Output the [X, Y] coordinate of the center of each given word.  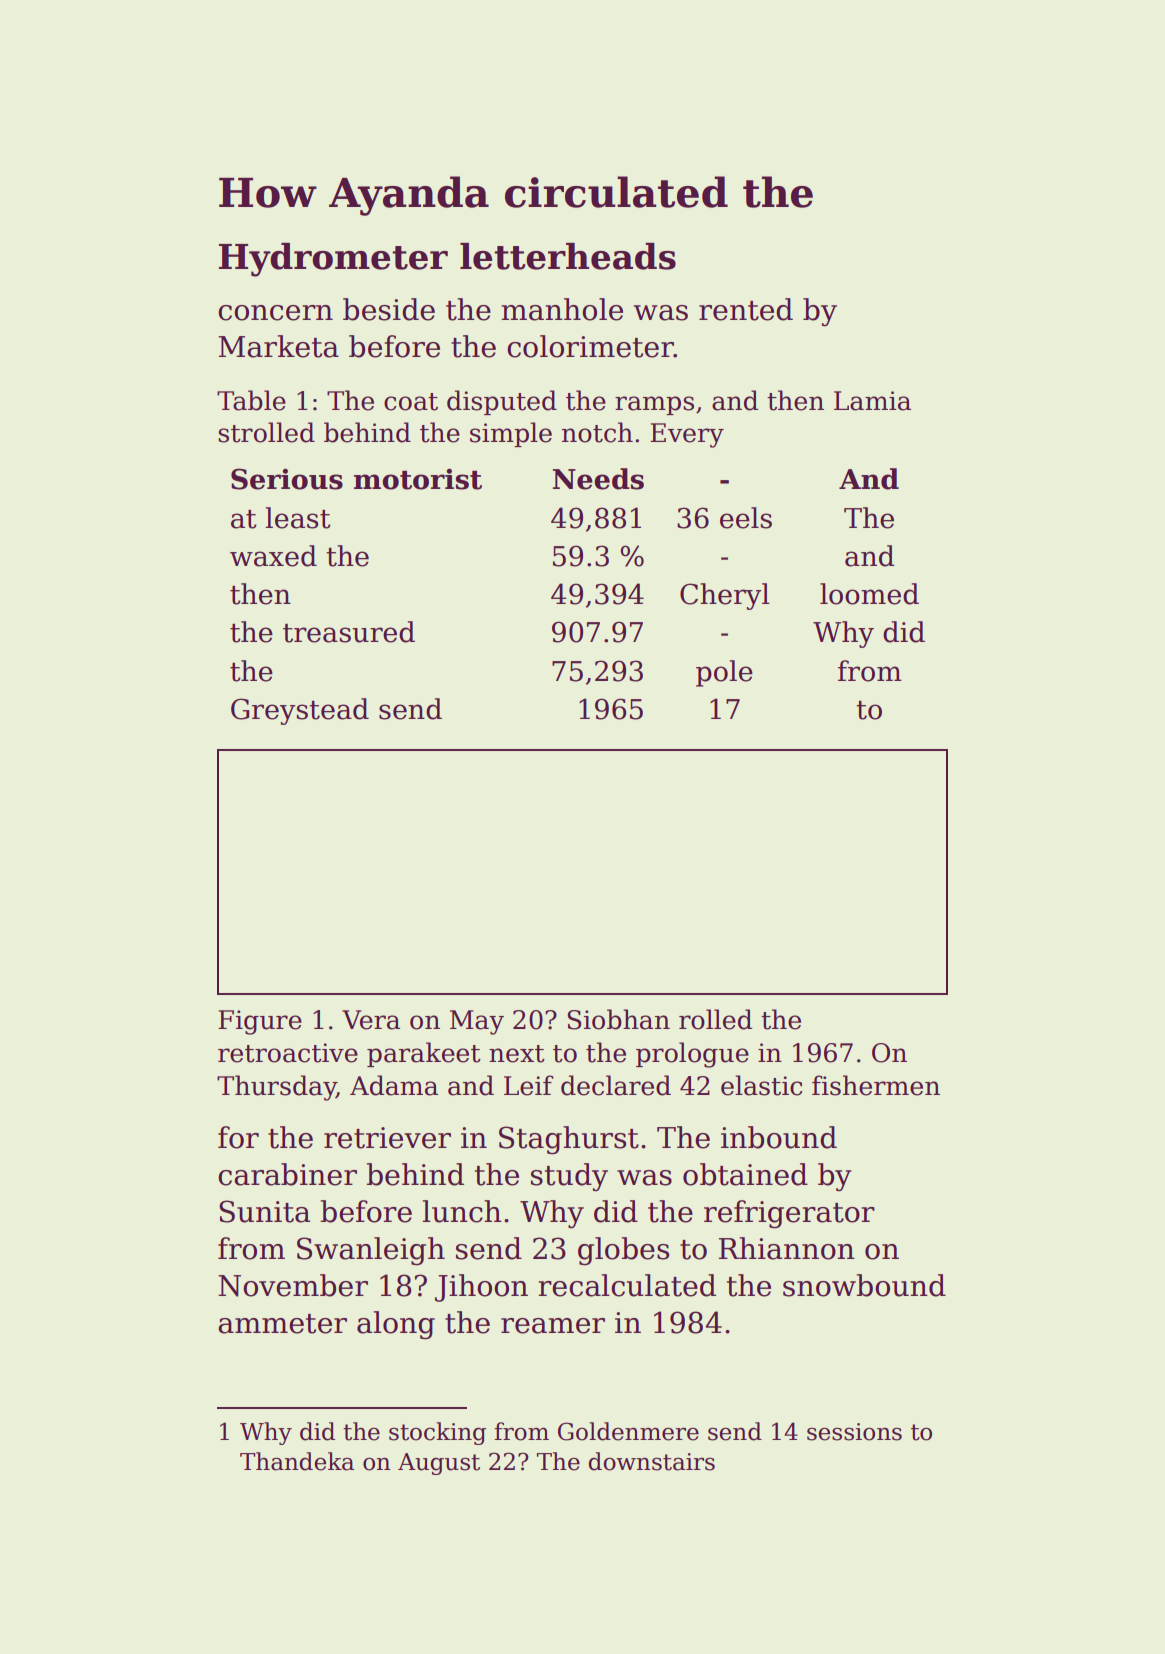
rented [746, 309]
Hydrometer [333, 260]
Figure [260, 1022]
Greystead [300, 711]
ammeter [282, 1324]
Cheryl [725, 596]
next [517, 1054]
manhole [562, 309]
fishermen [876, 1085]
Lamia [872, 401]
